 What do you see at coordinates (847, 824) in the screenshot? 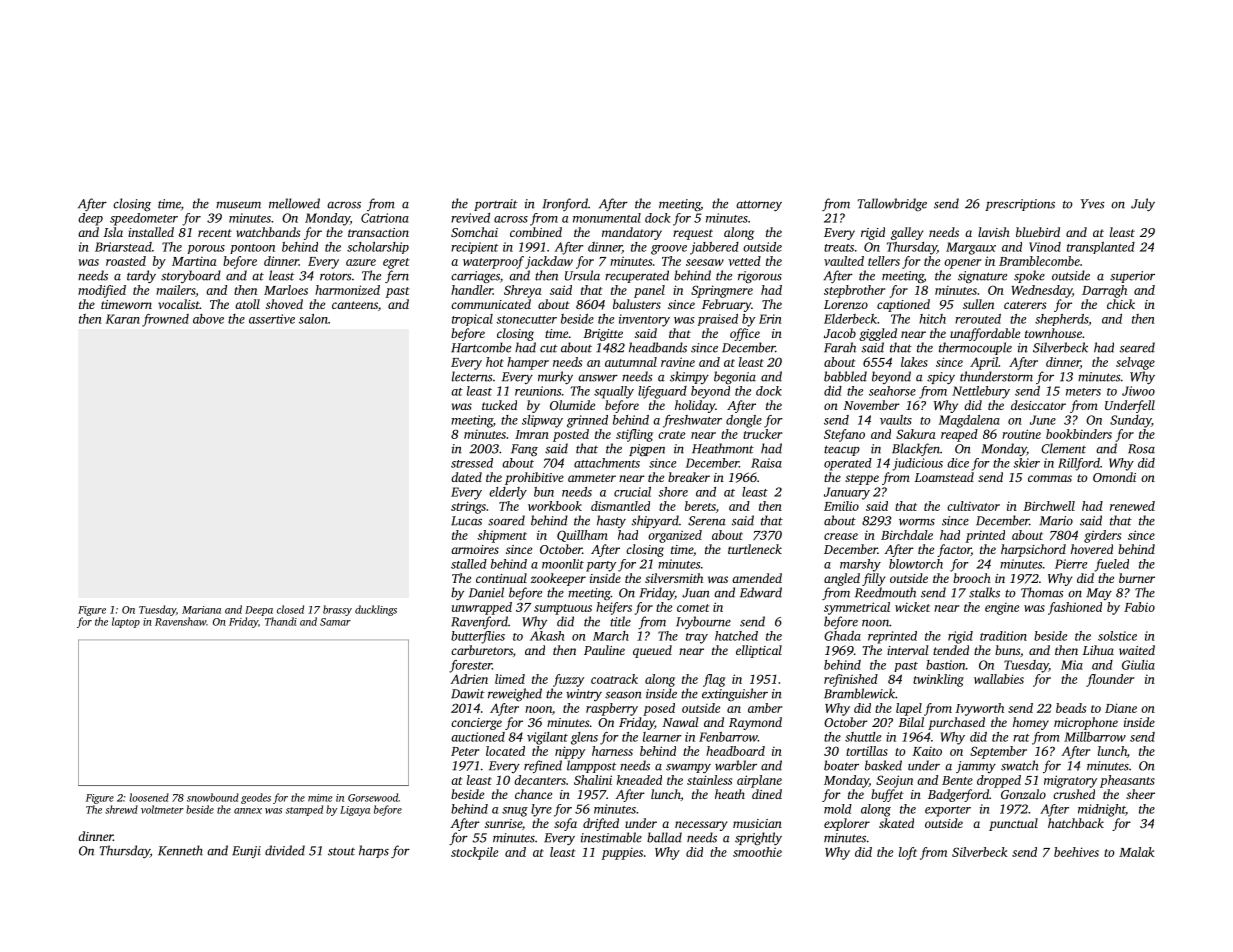
I see `explorer` at bounding box center [847, 824].
